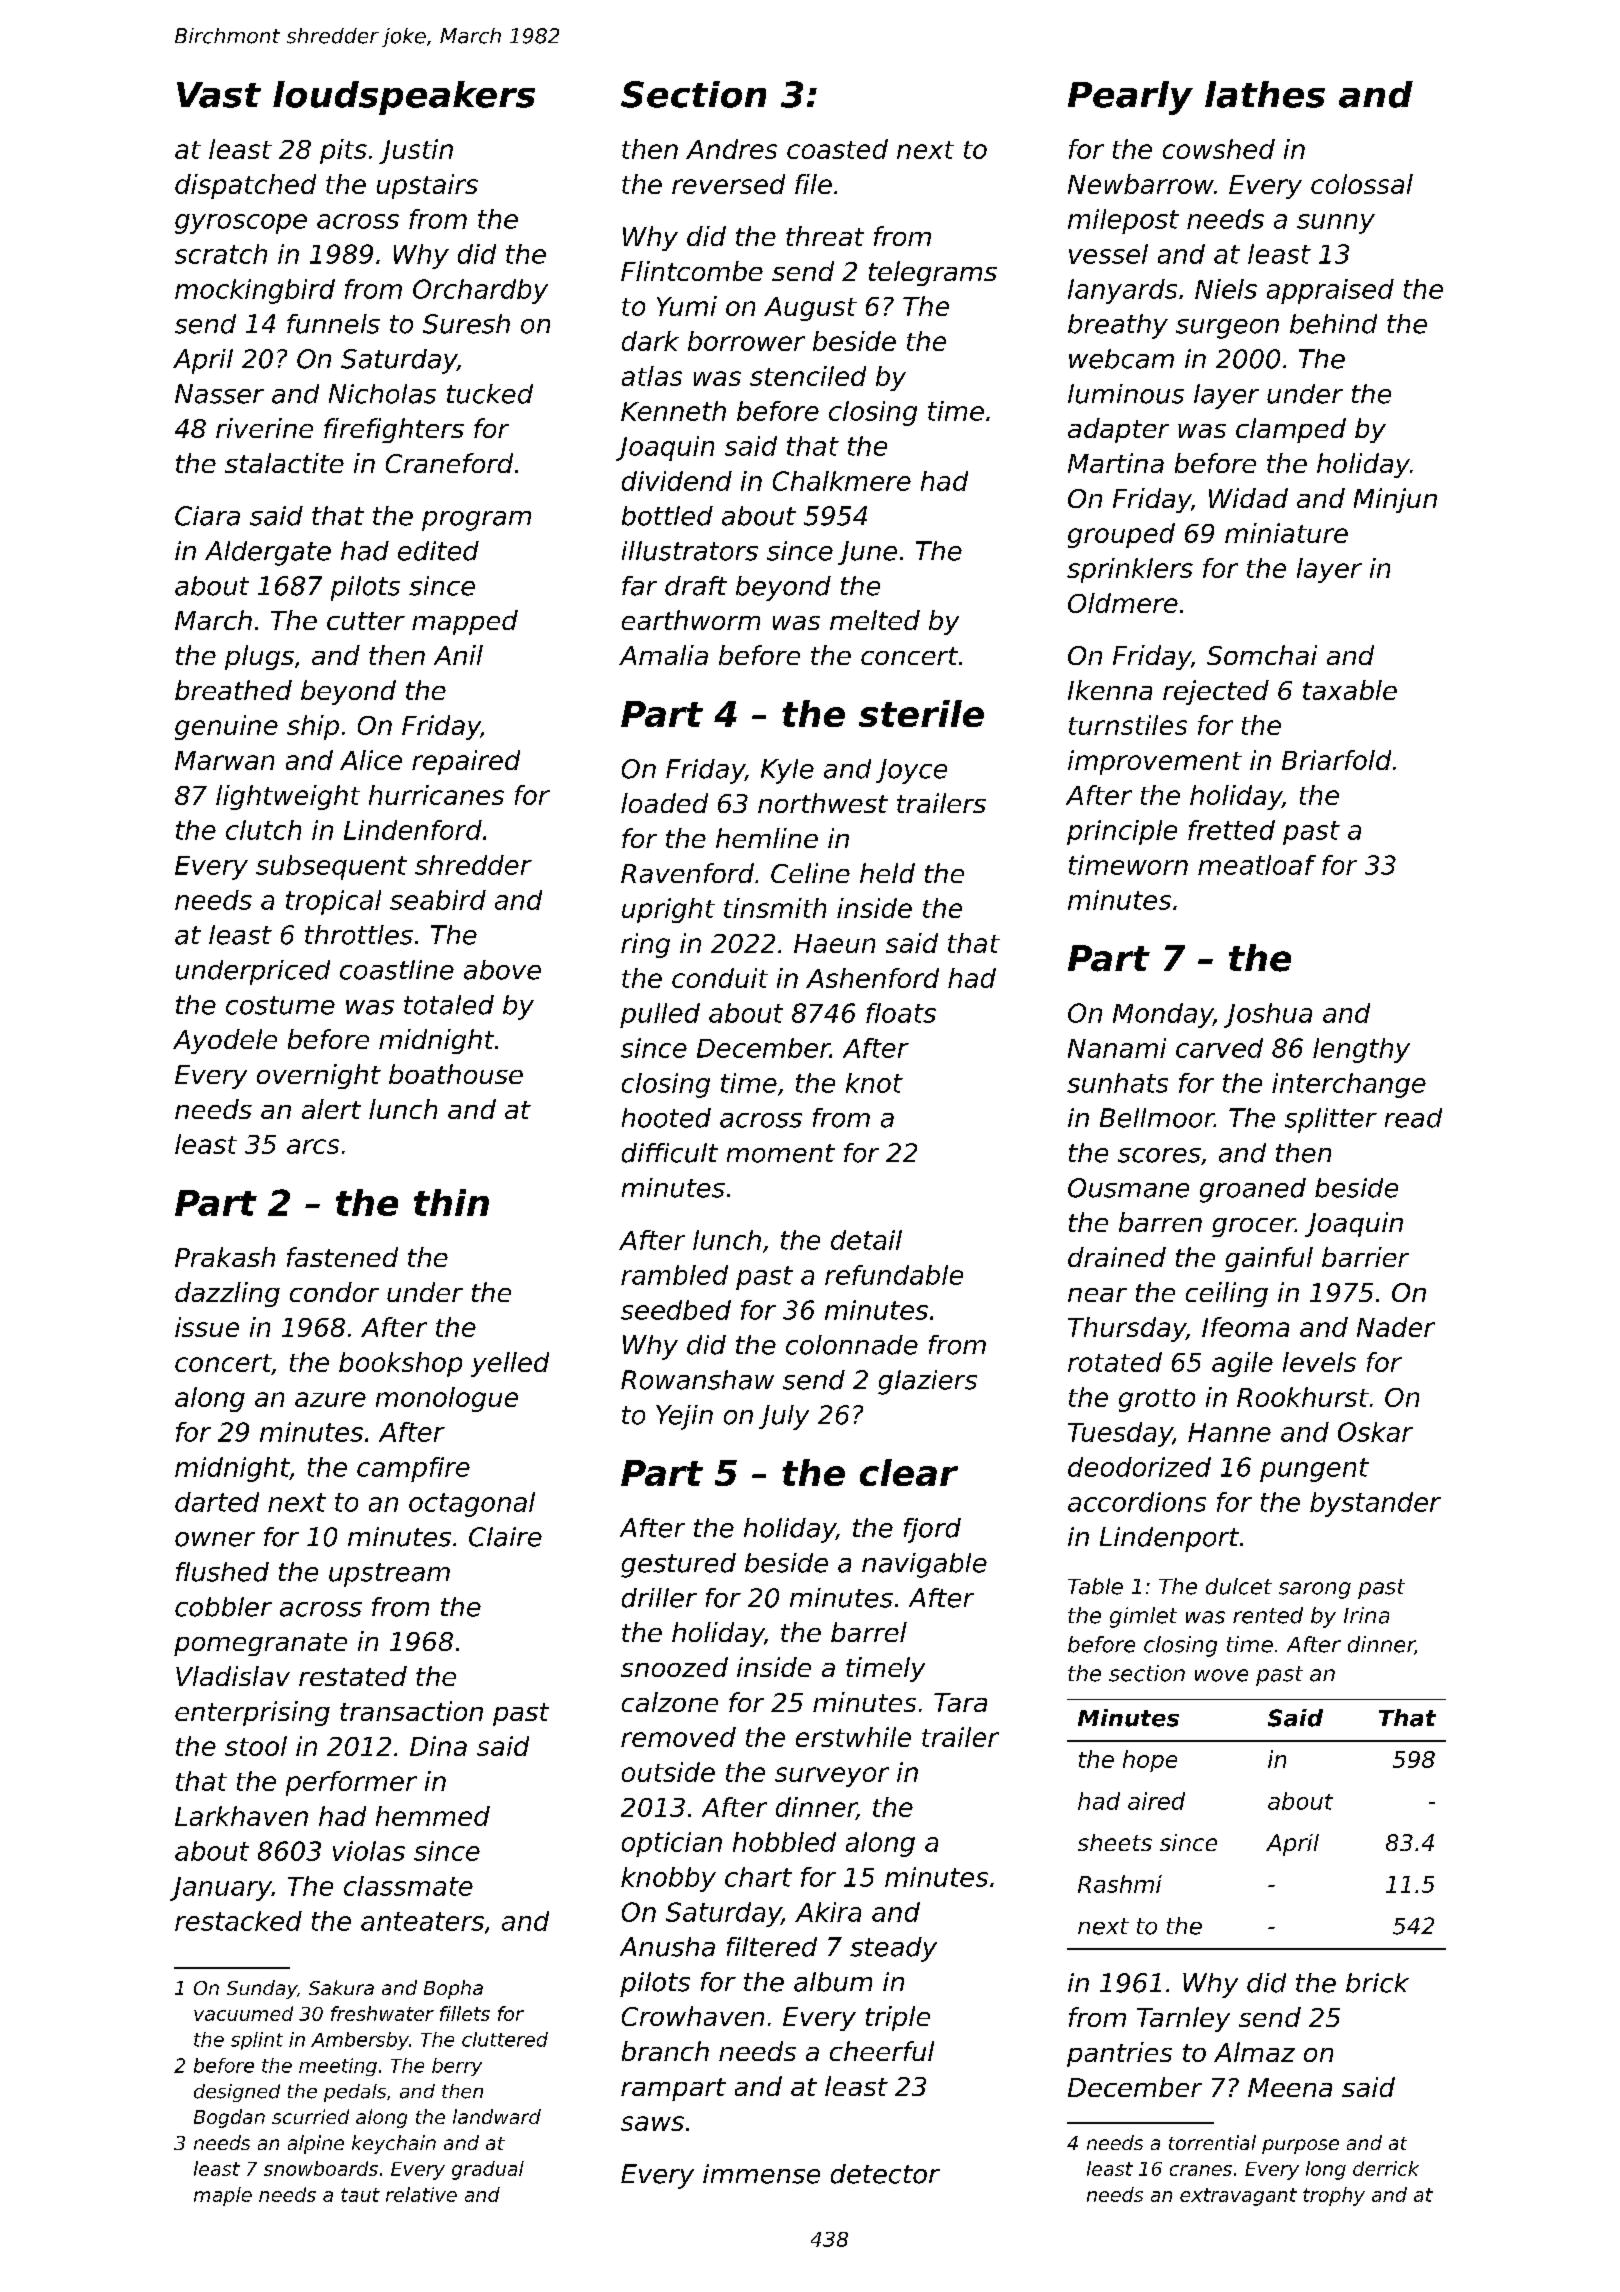 The height and width of the screenshot is (2292, 1620). Describe the element at coordinates (465, 622) in the screenshot. I see `mapped` at that location.
